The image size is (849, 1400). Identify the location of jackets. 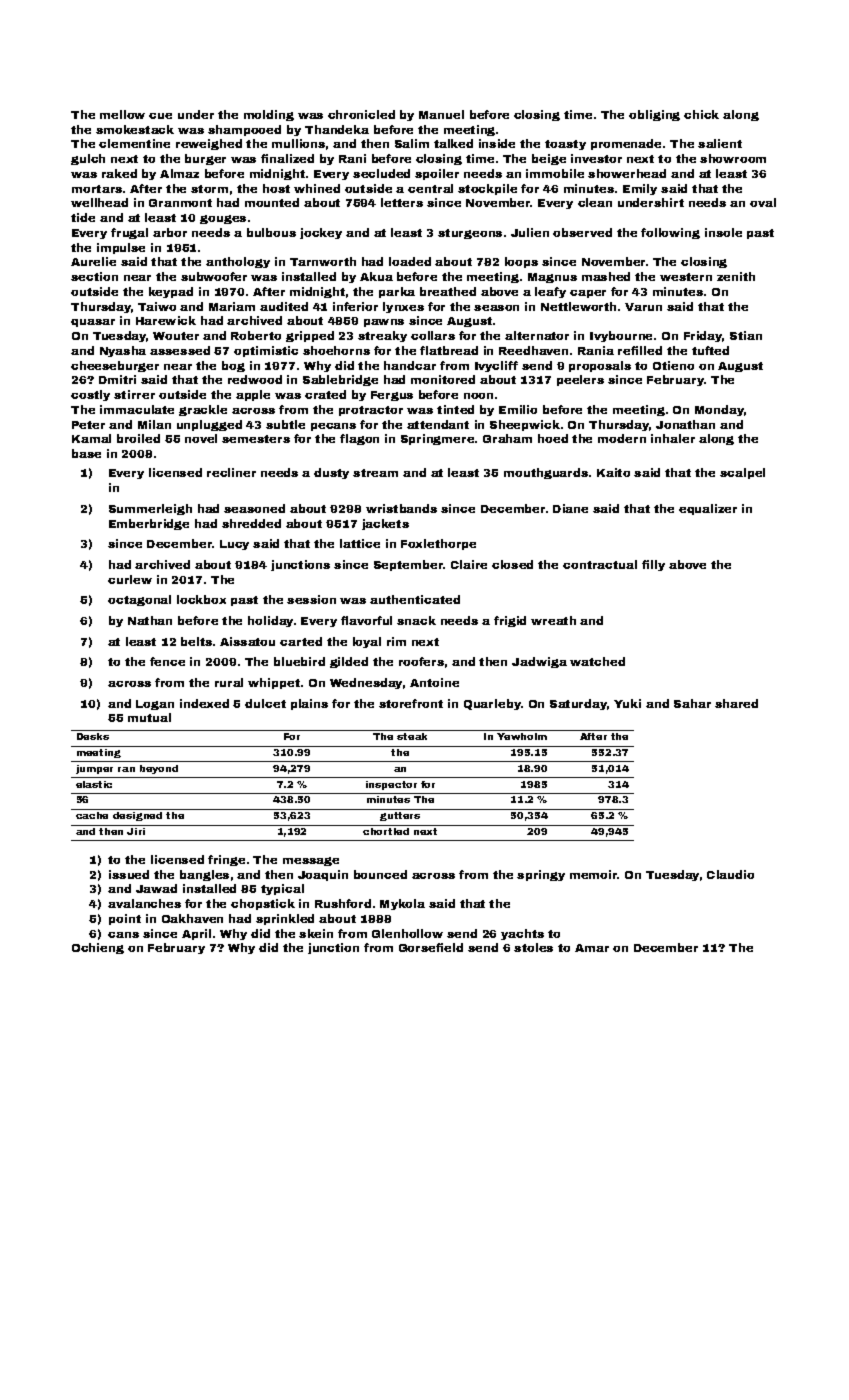
(385, 524).
